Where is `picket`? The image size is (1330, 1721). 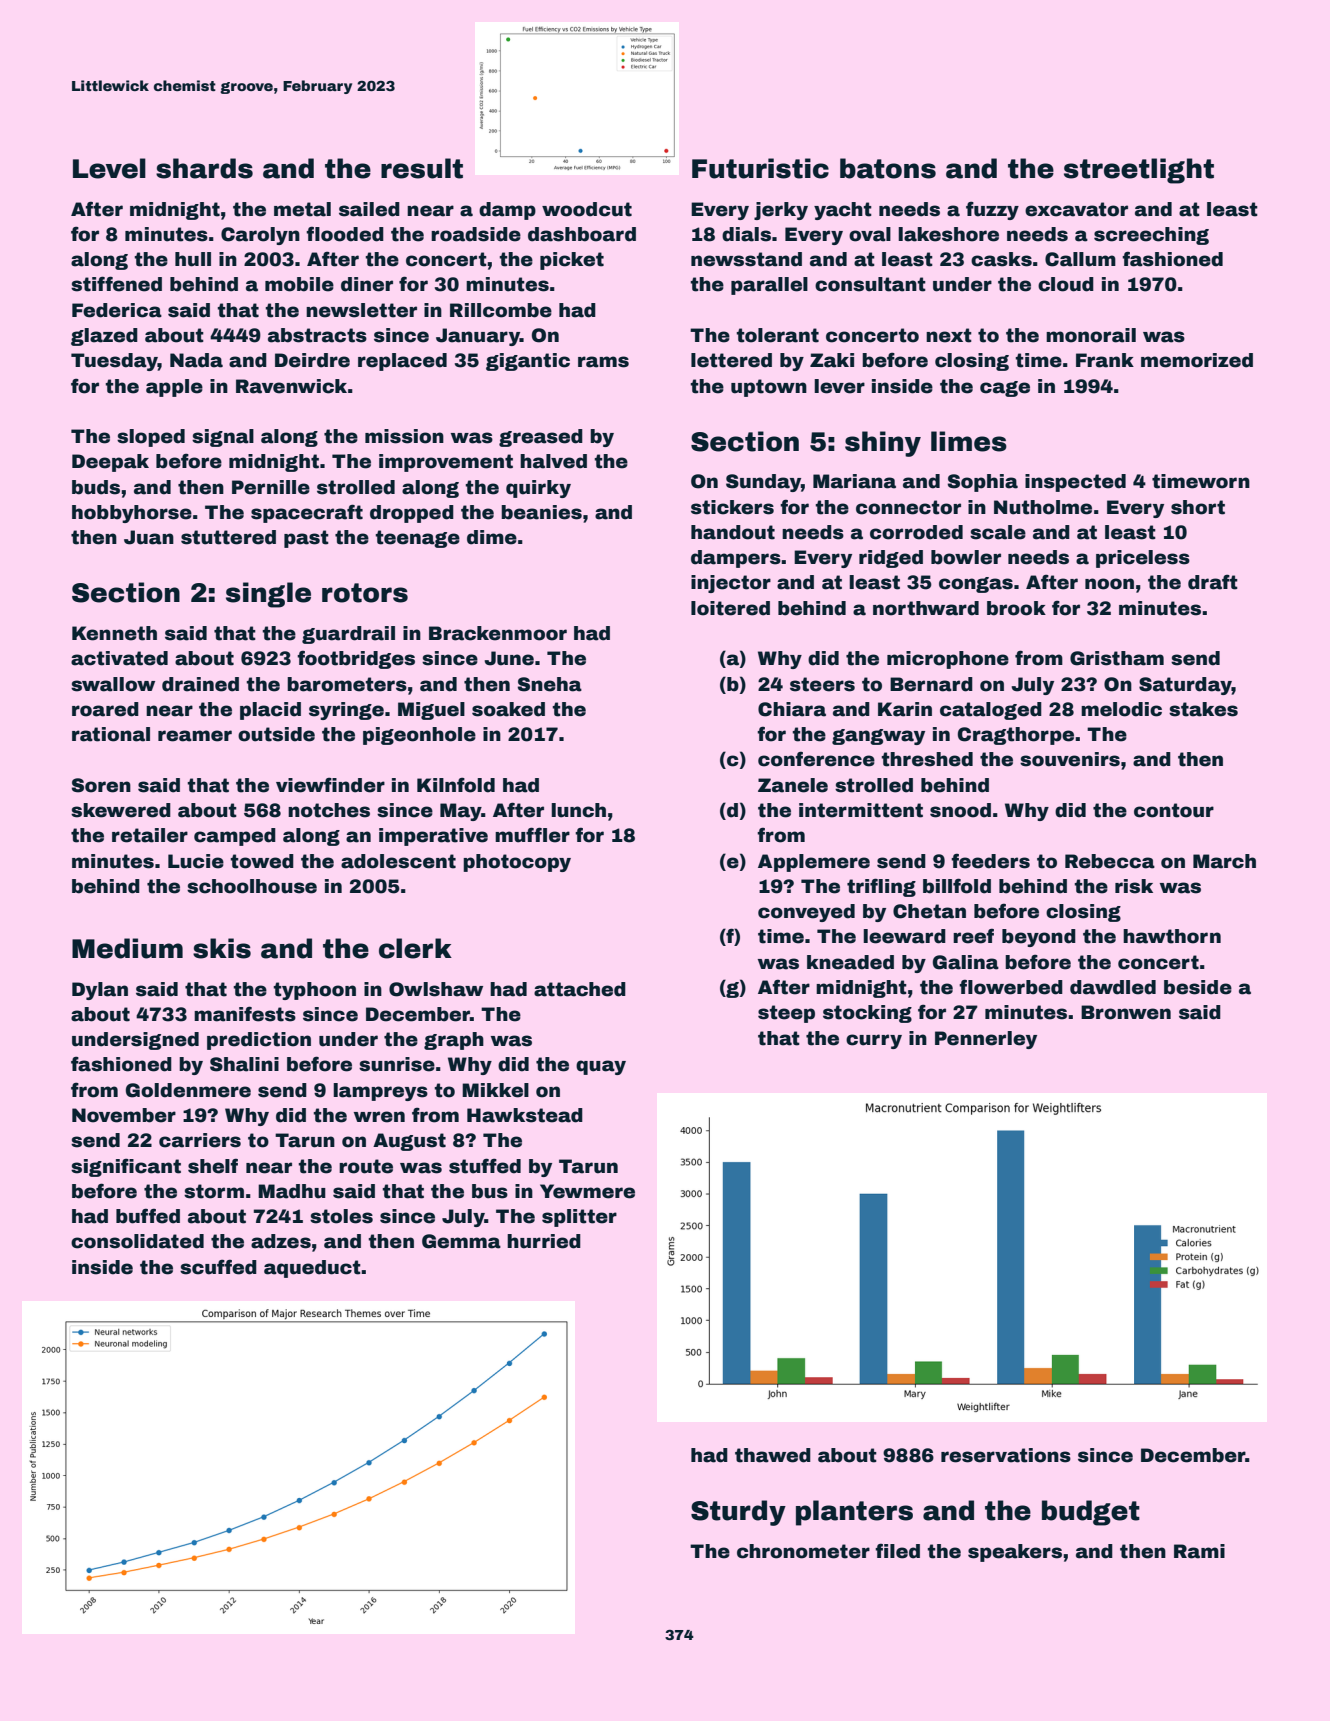
picket is located at coordinates (572, 261).
